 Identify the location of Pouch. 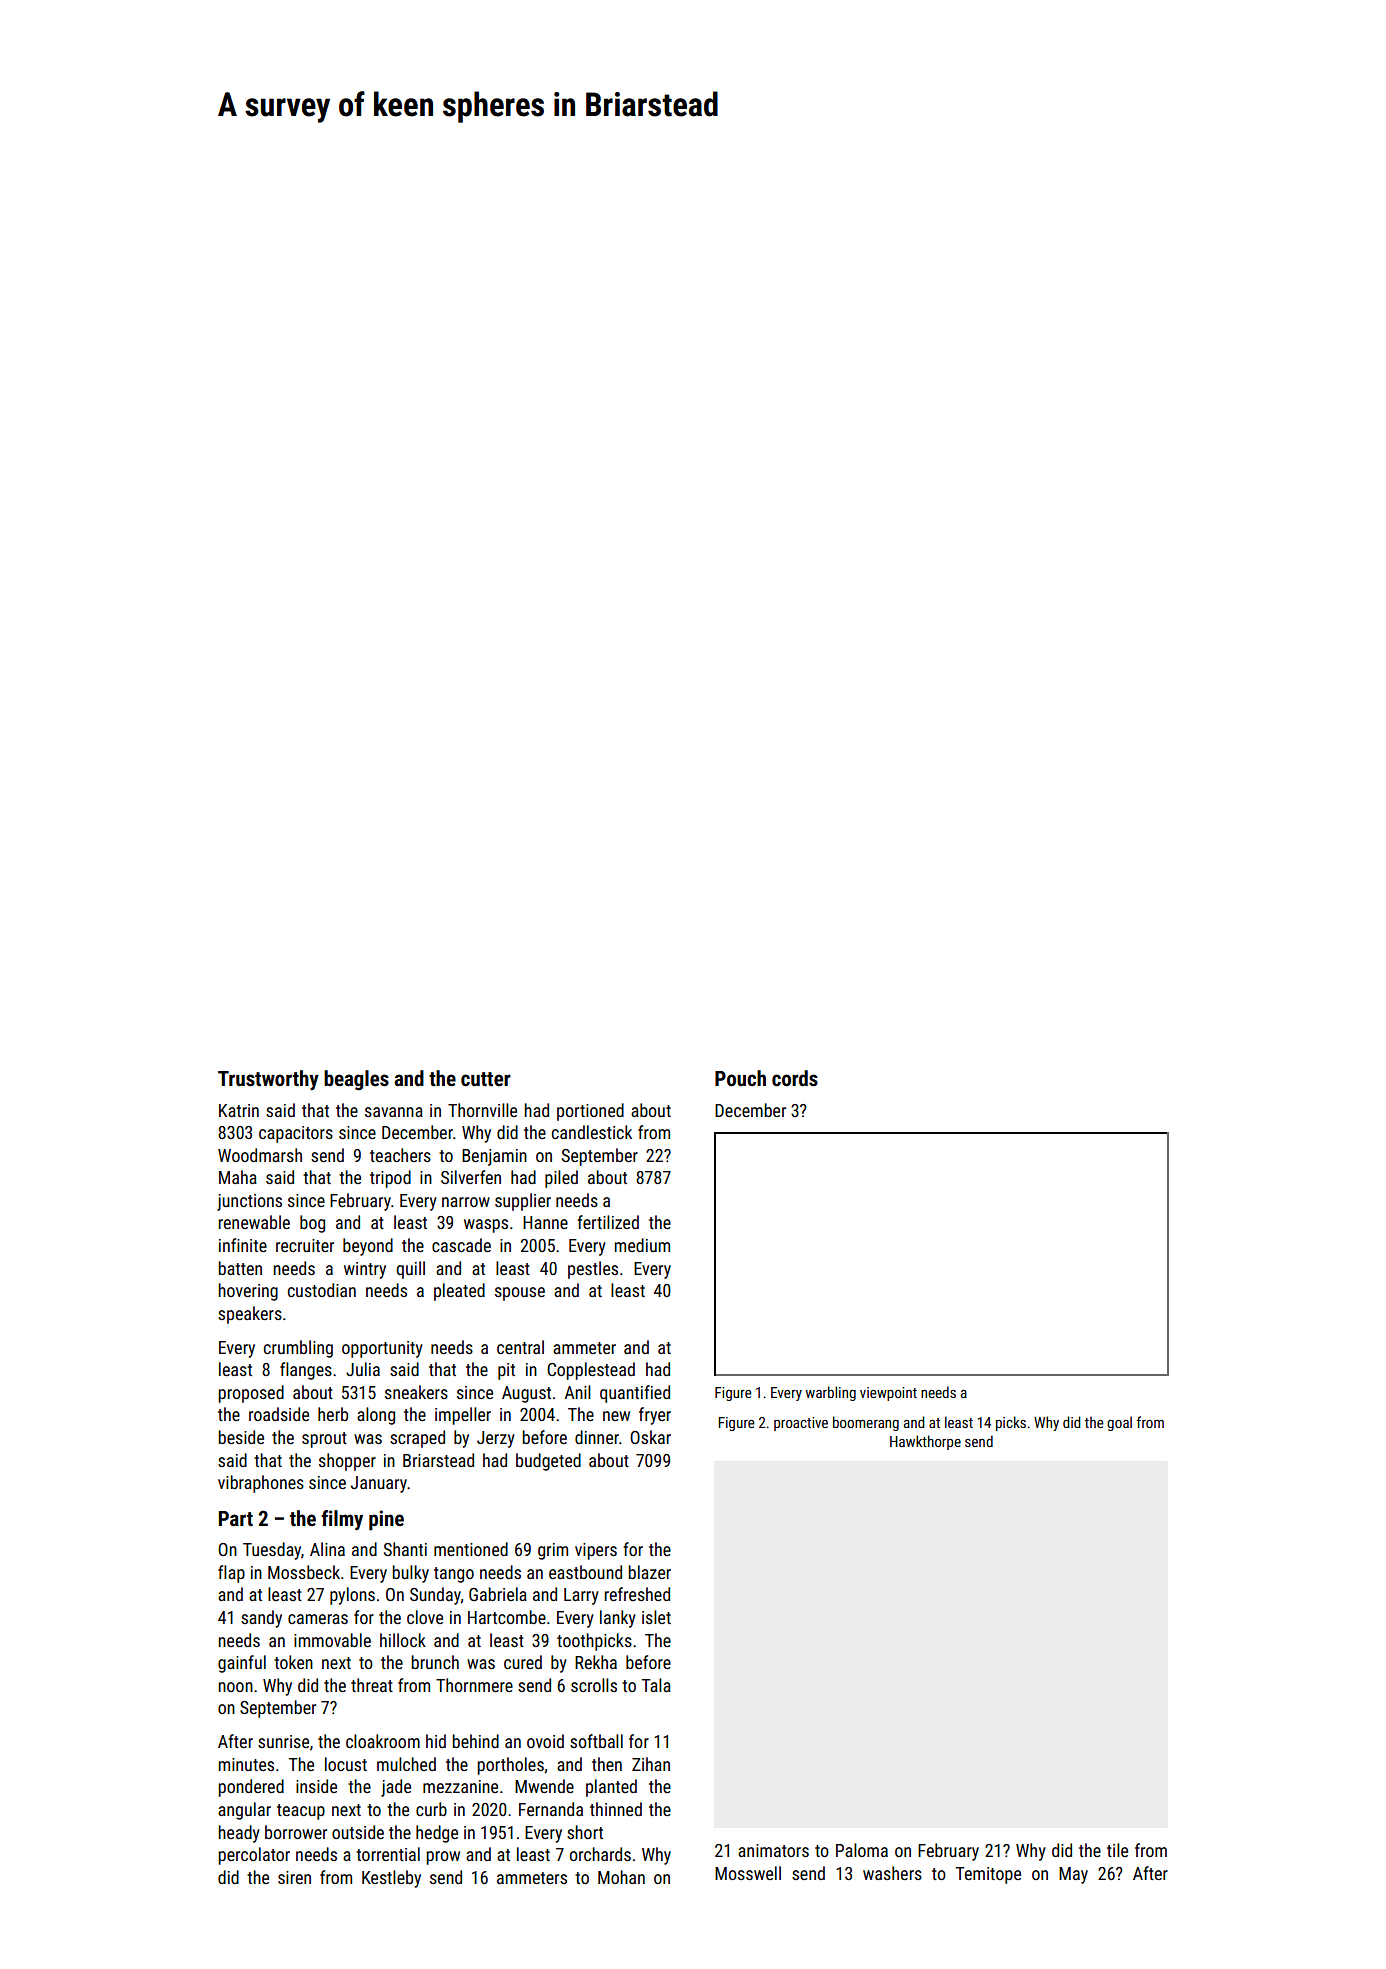
(740, 1078).
